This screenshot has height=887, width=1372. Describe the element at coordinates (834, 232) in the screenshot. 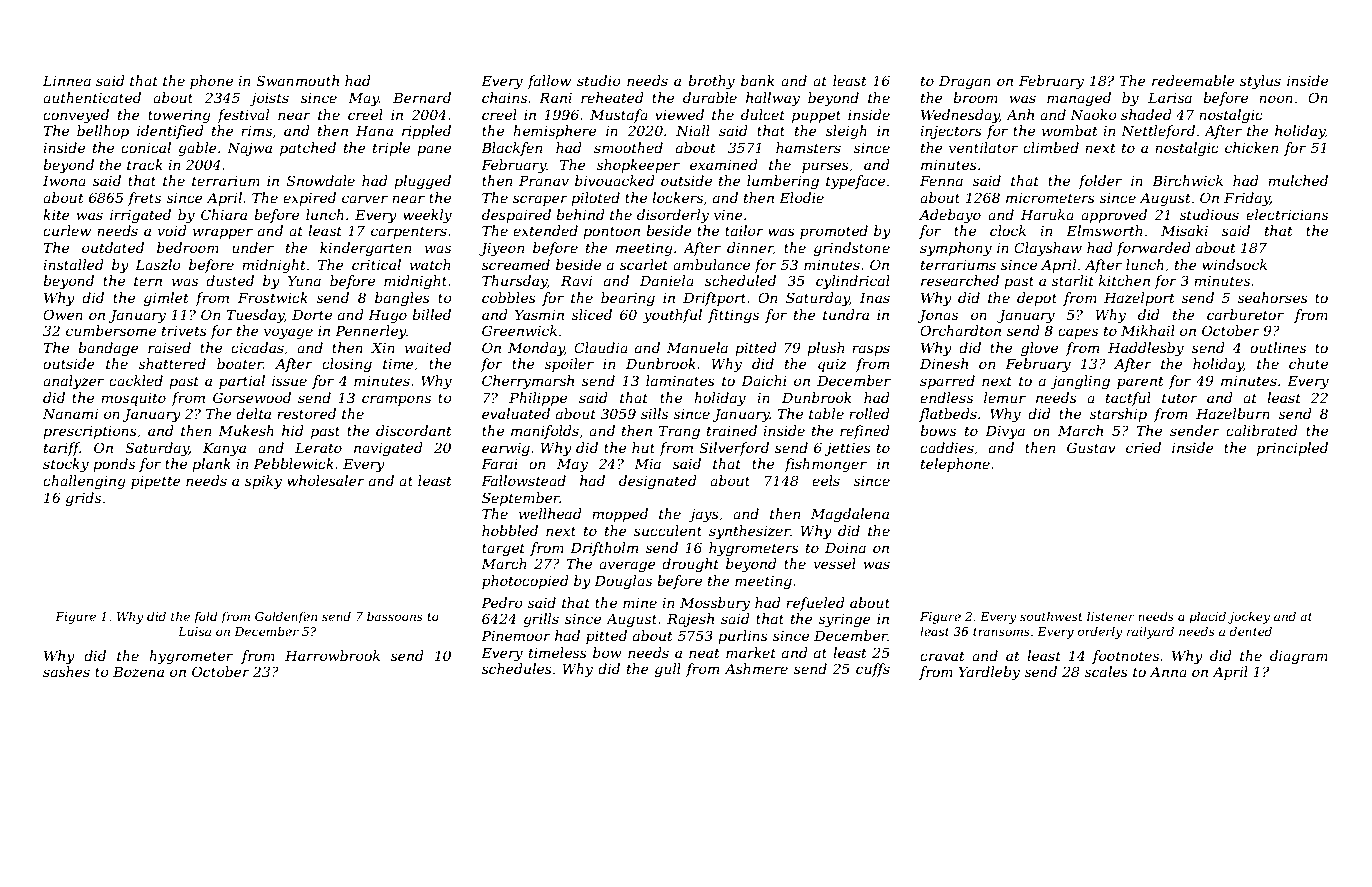

I see `promoted` at that location.
